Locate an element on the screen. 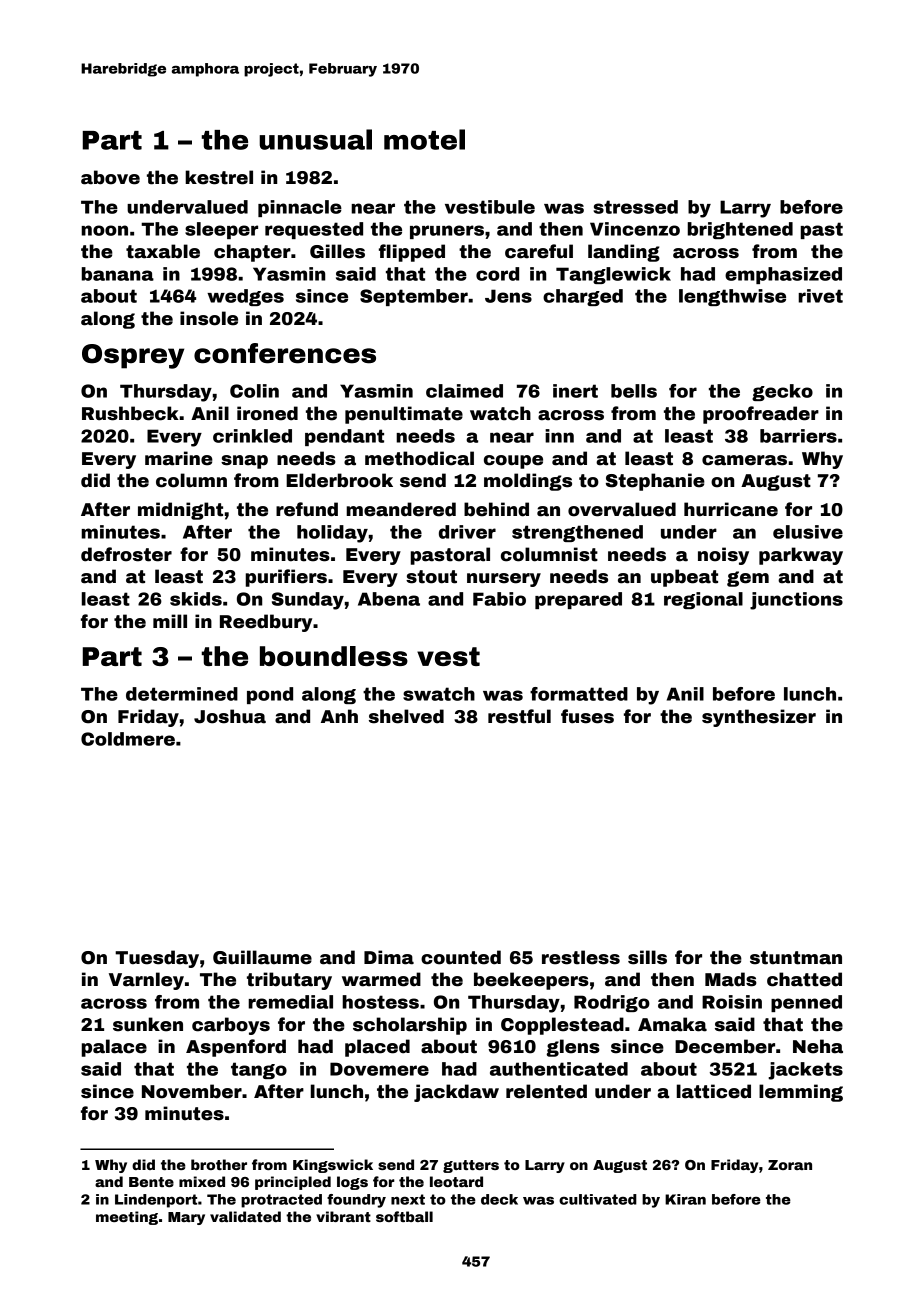 Image resolution: width=924 pixels, height=1311 pixels. fuses is located at coordinates (587, 716).
